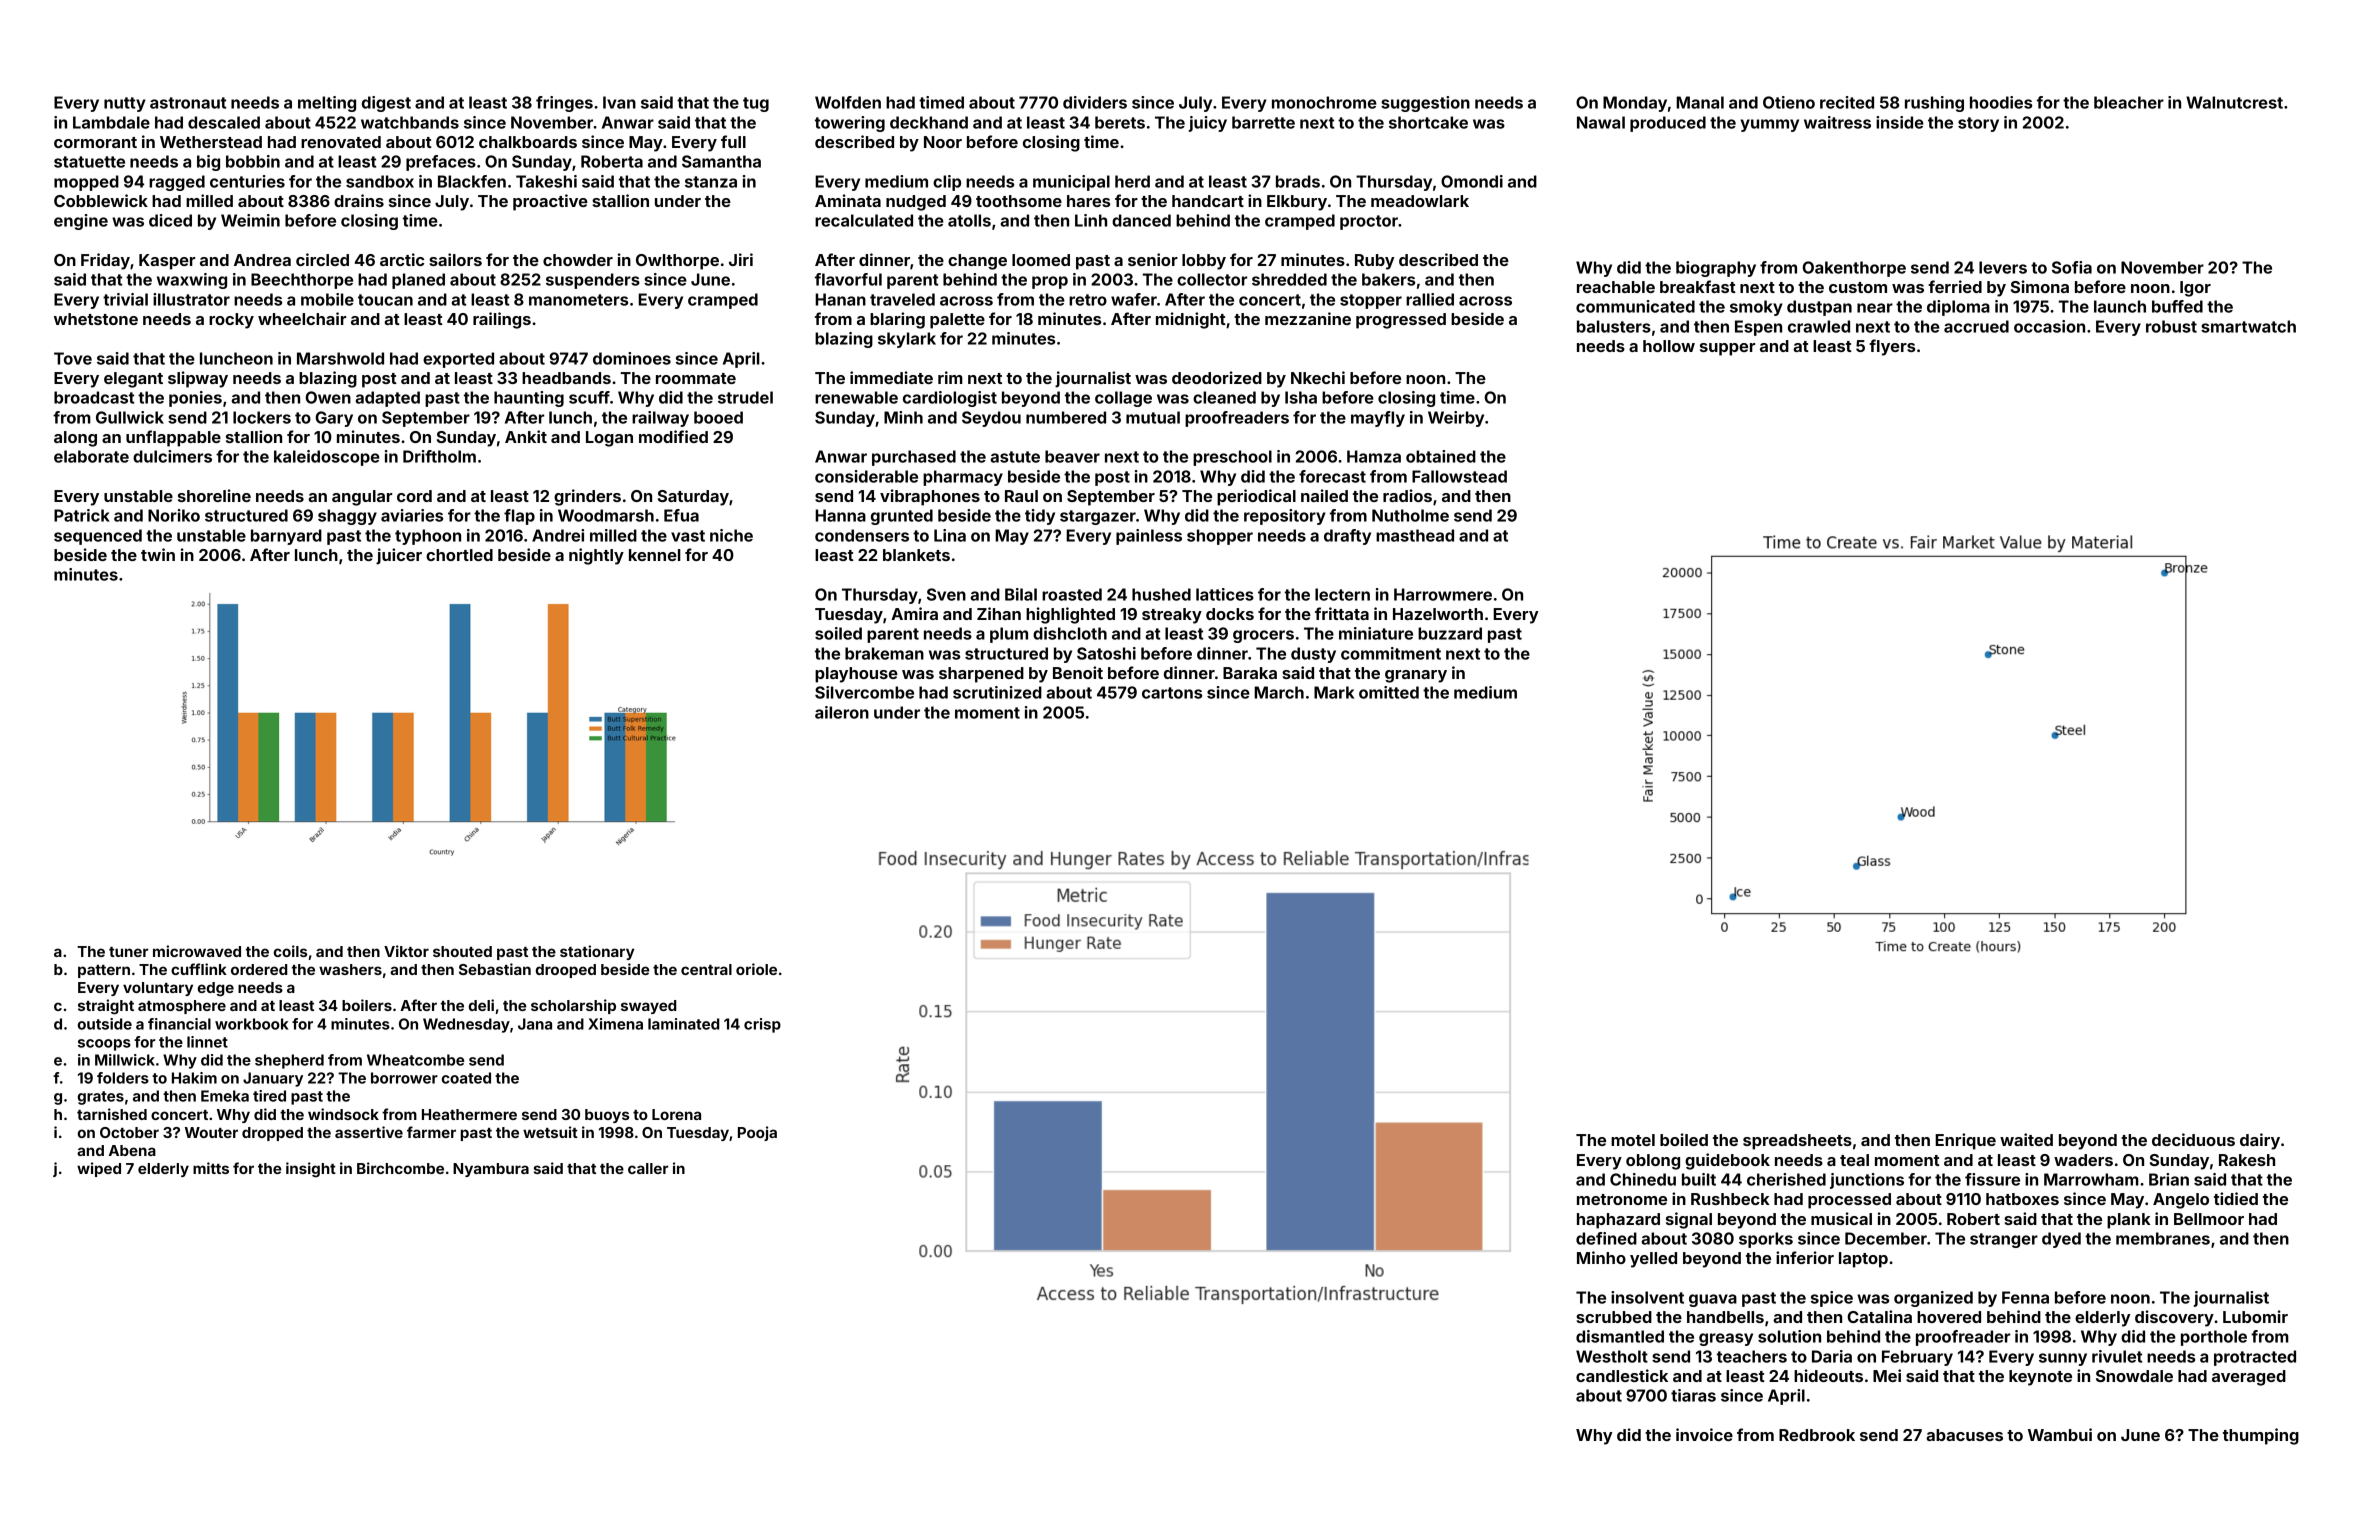 This document has width=2360, height=1527. Describe the element at coordinates (188, 103) in the document. I see `astronaut` at that location.
